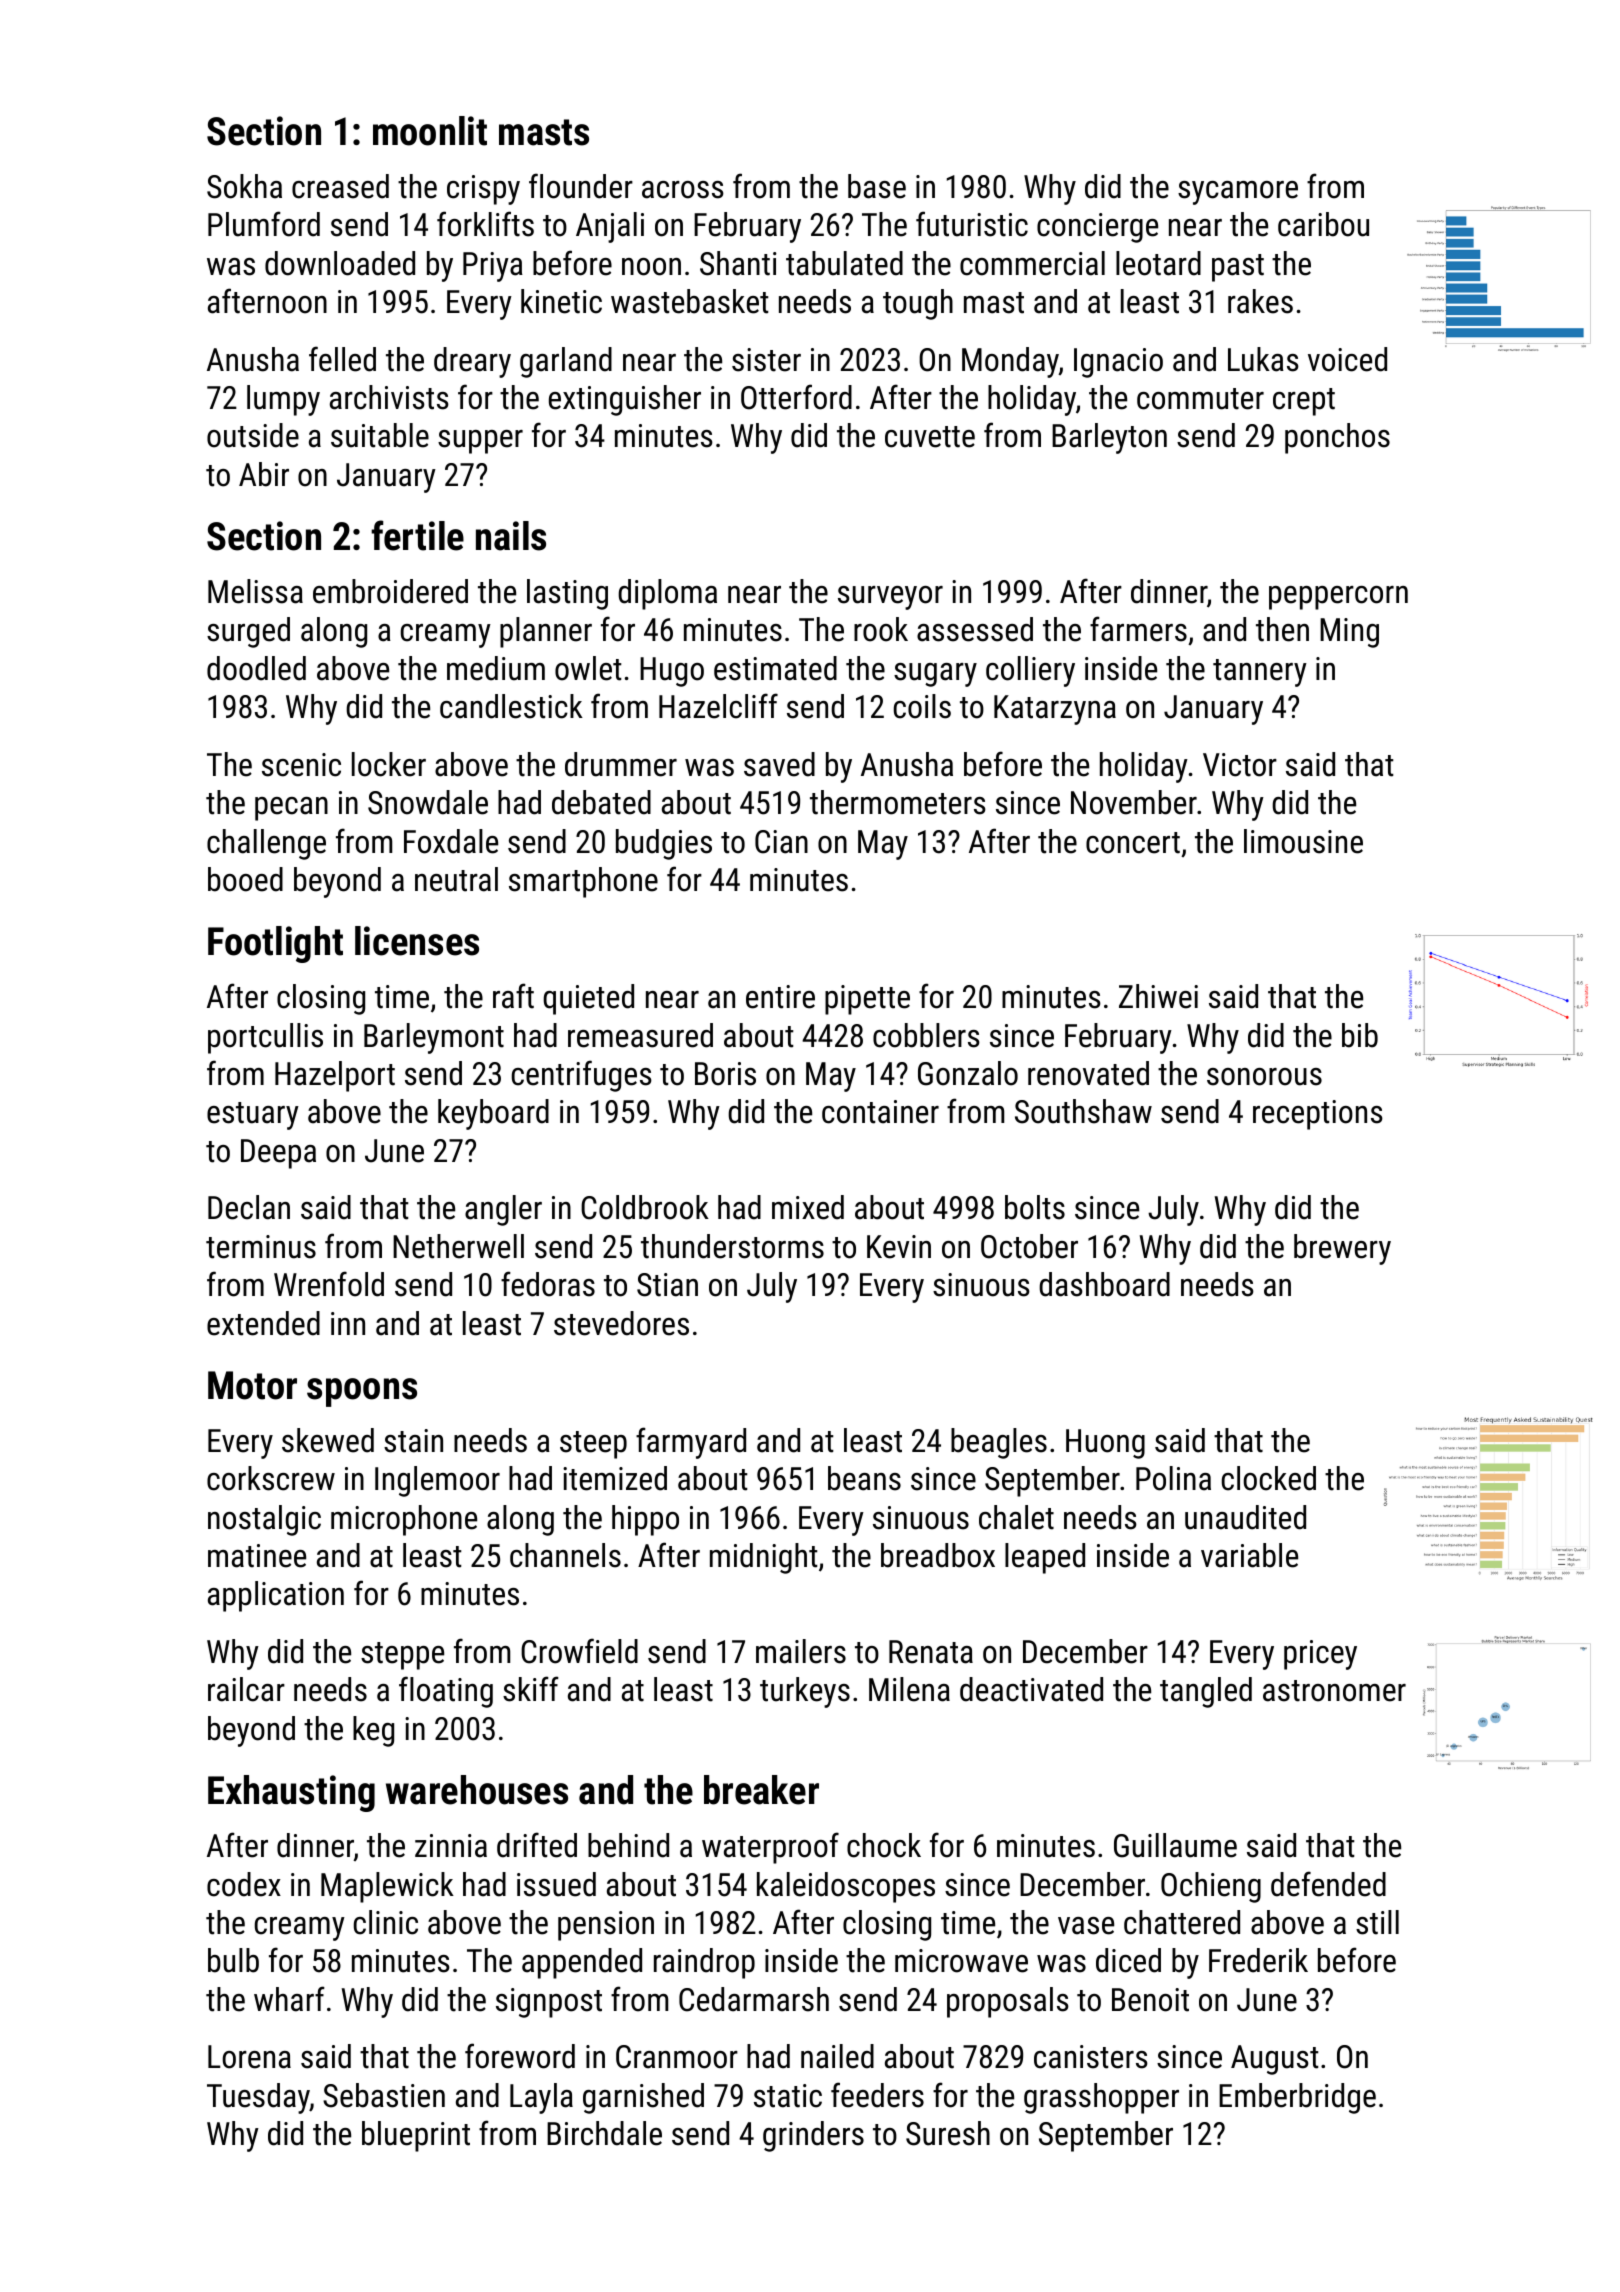 This screenshot has height=2292, width=1620. Describe the element at coordinates (1105, 1444) in the screenshot. I see `Huong` at that location.
